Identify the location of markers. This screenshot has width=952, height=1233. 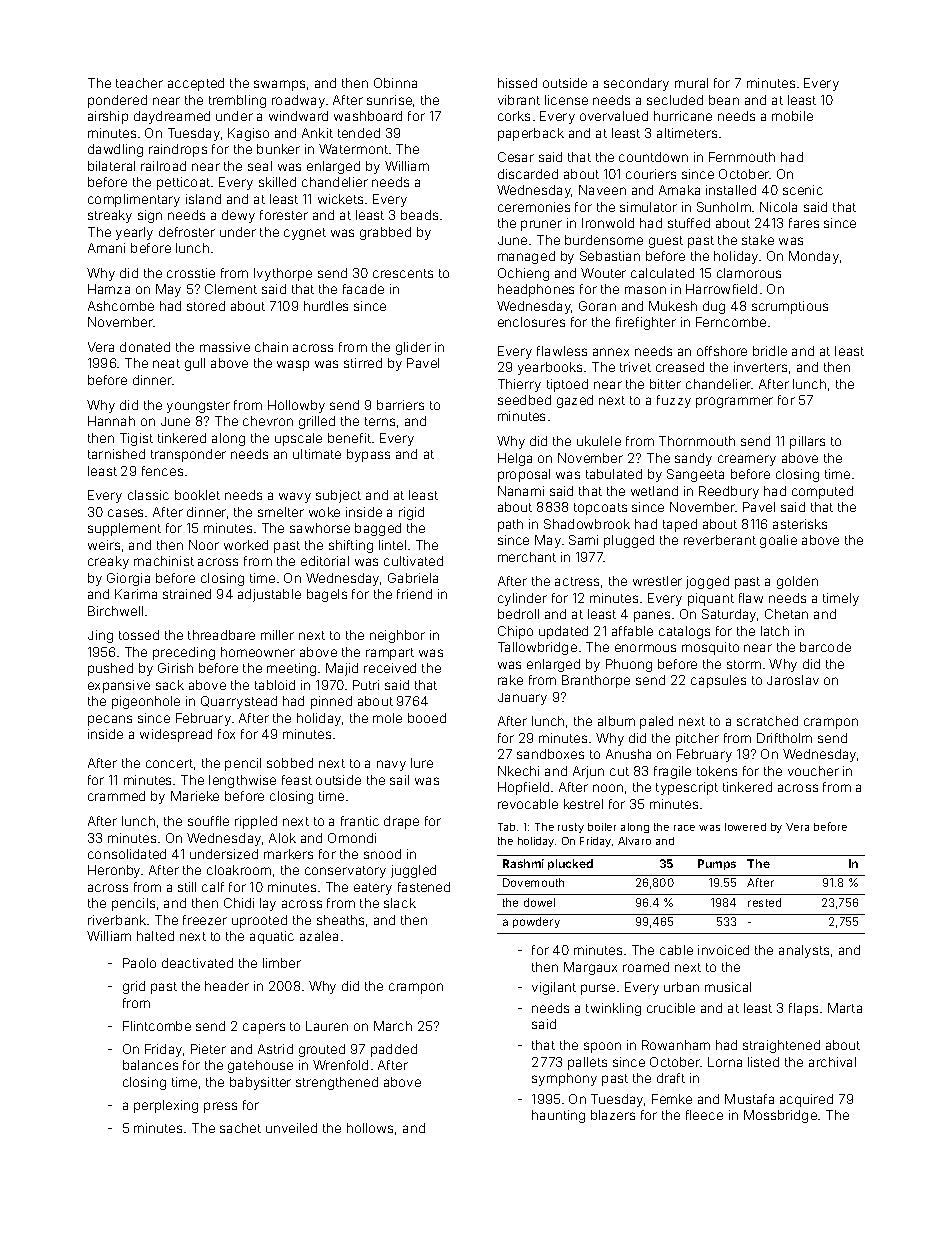
(288, 854).
